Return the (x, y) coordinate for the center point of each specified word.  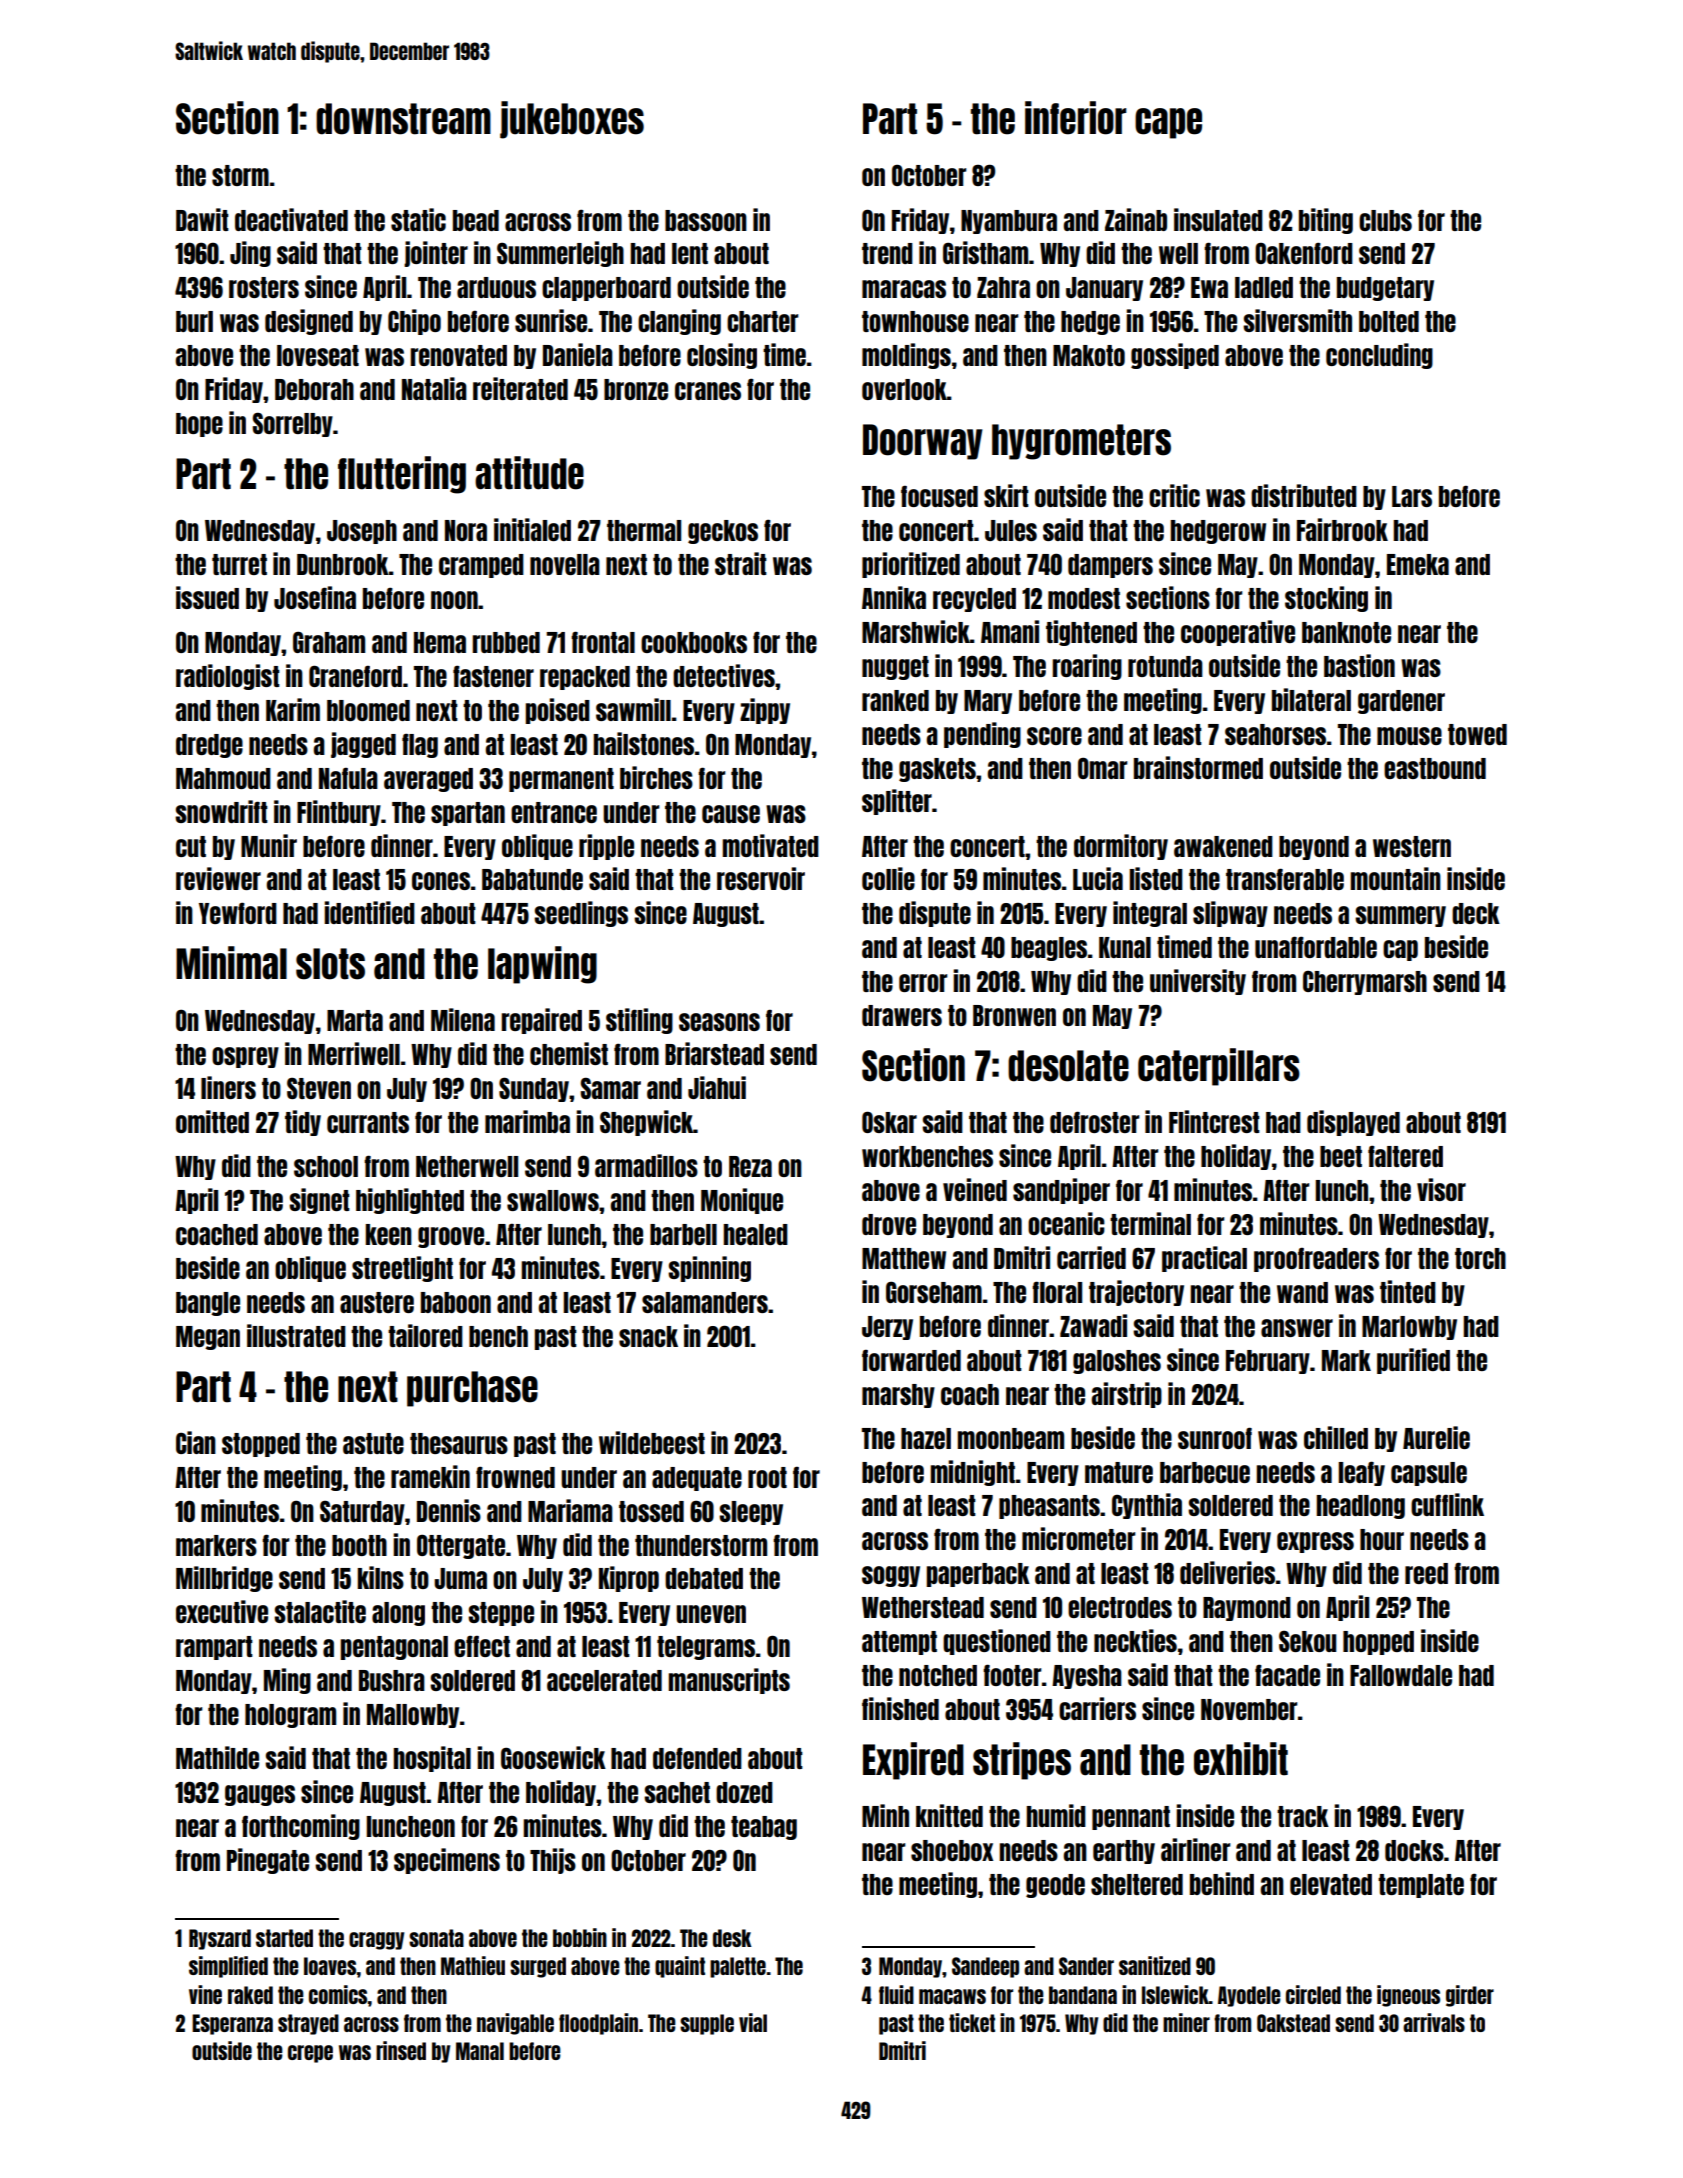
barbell (683, 1234)
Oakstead (1293, 2023)
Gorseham (934, 1292)
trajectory (1136, 1293)
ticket (972, 2022)
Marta (355, 1020)
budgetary (1385, 289)
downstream (403, 119)
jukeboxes (572, 120)
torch (1480, 1258)
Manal (480, 2051)
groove (451, 1237)
